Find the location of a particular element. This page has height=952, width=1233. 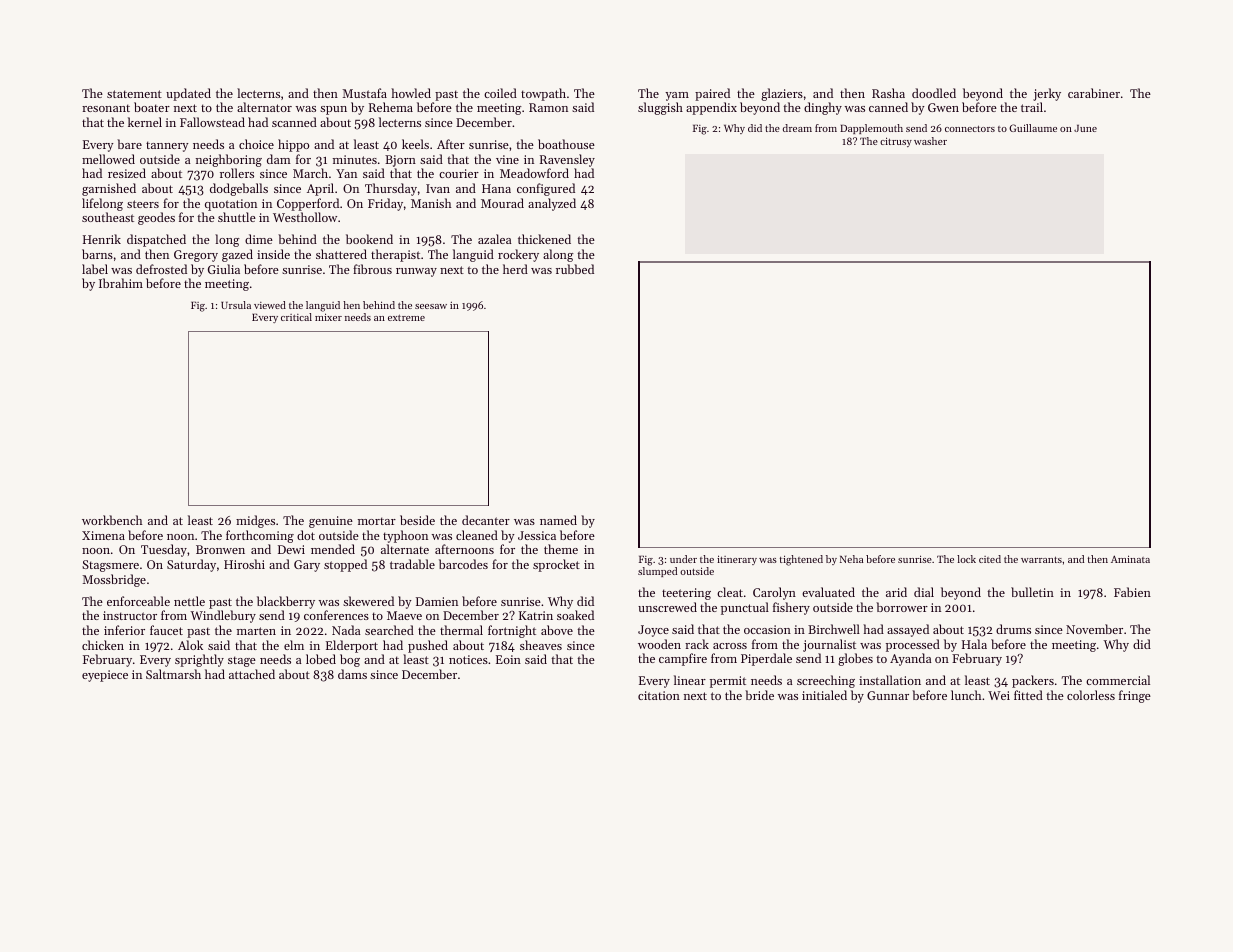

doodled is located at coordinates (934, 93).
